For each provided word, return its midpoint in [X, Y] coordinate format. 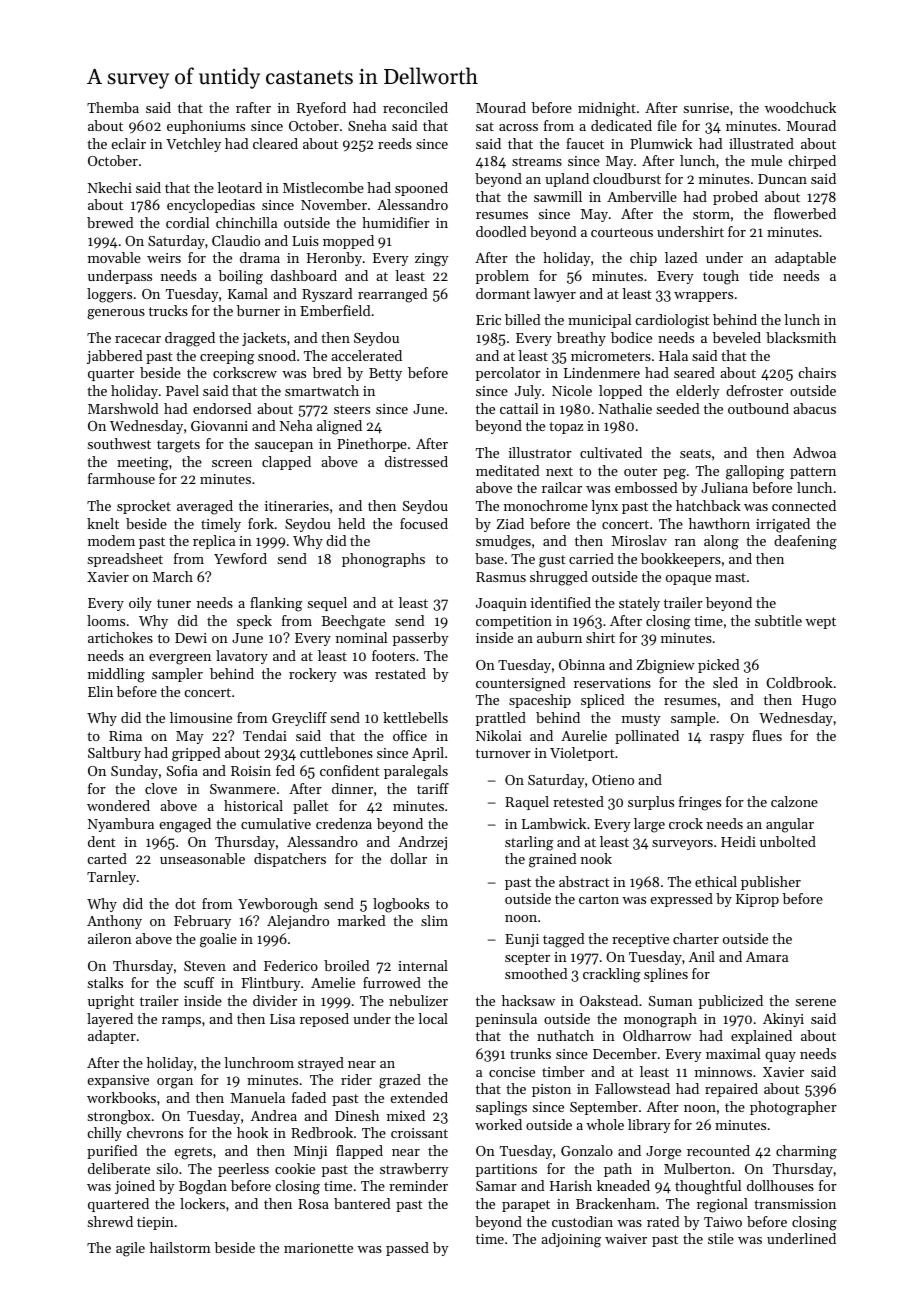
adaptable [805, 259]
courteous [622, 232]
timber [563, 1071]
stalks [105, 982]
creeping [227, 358]
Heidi [738, 841]
